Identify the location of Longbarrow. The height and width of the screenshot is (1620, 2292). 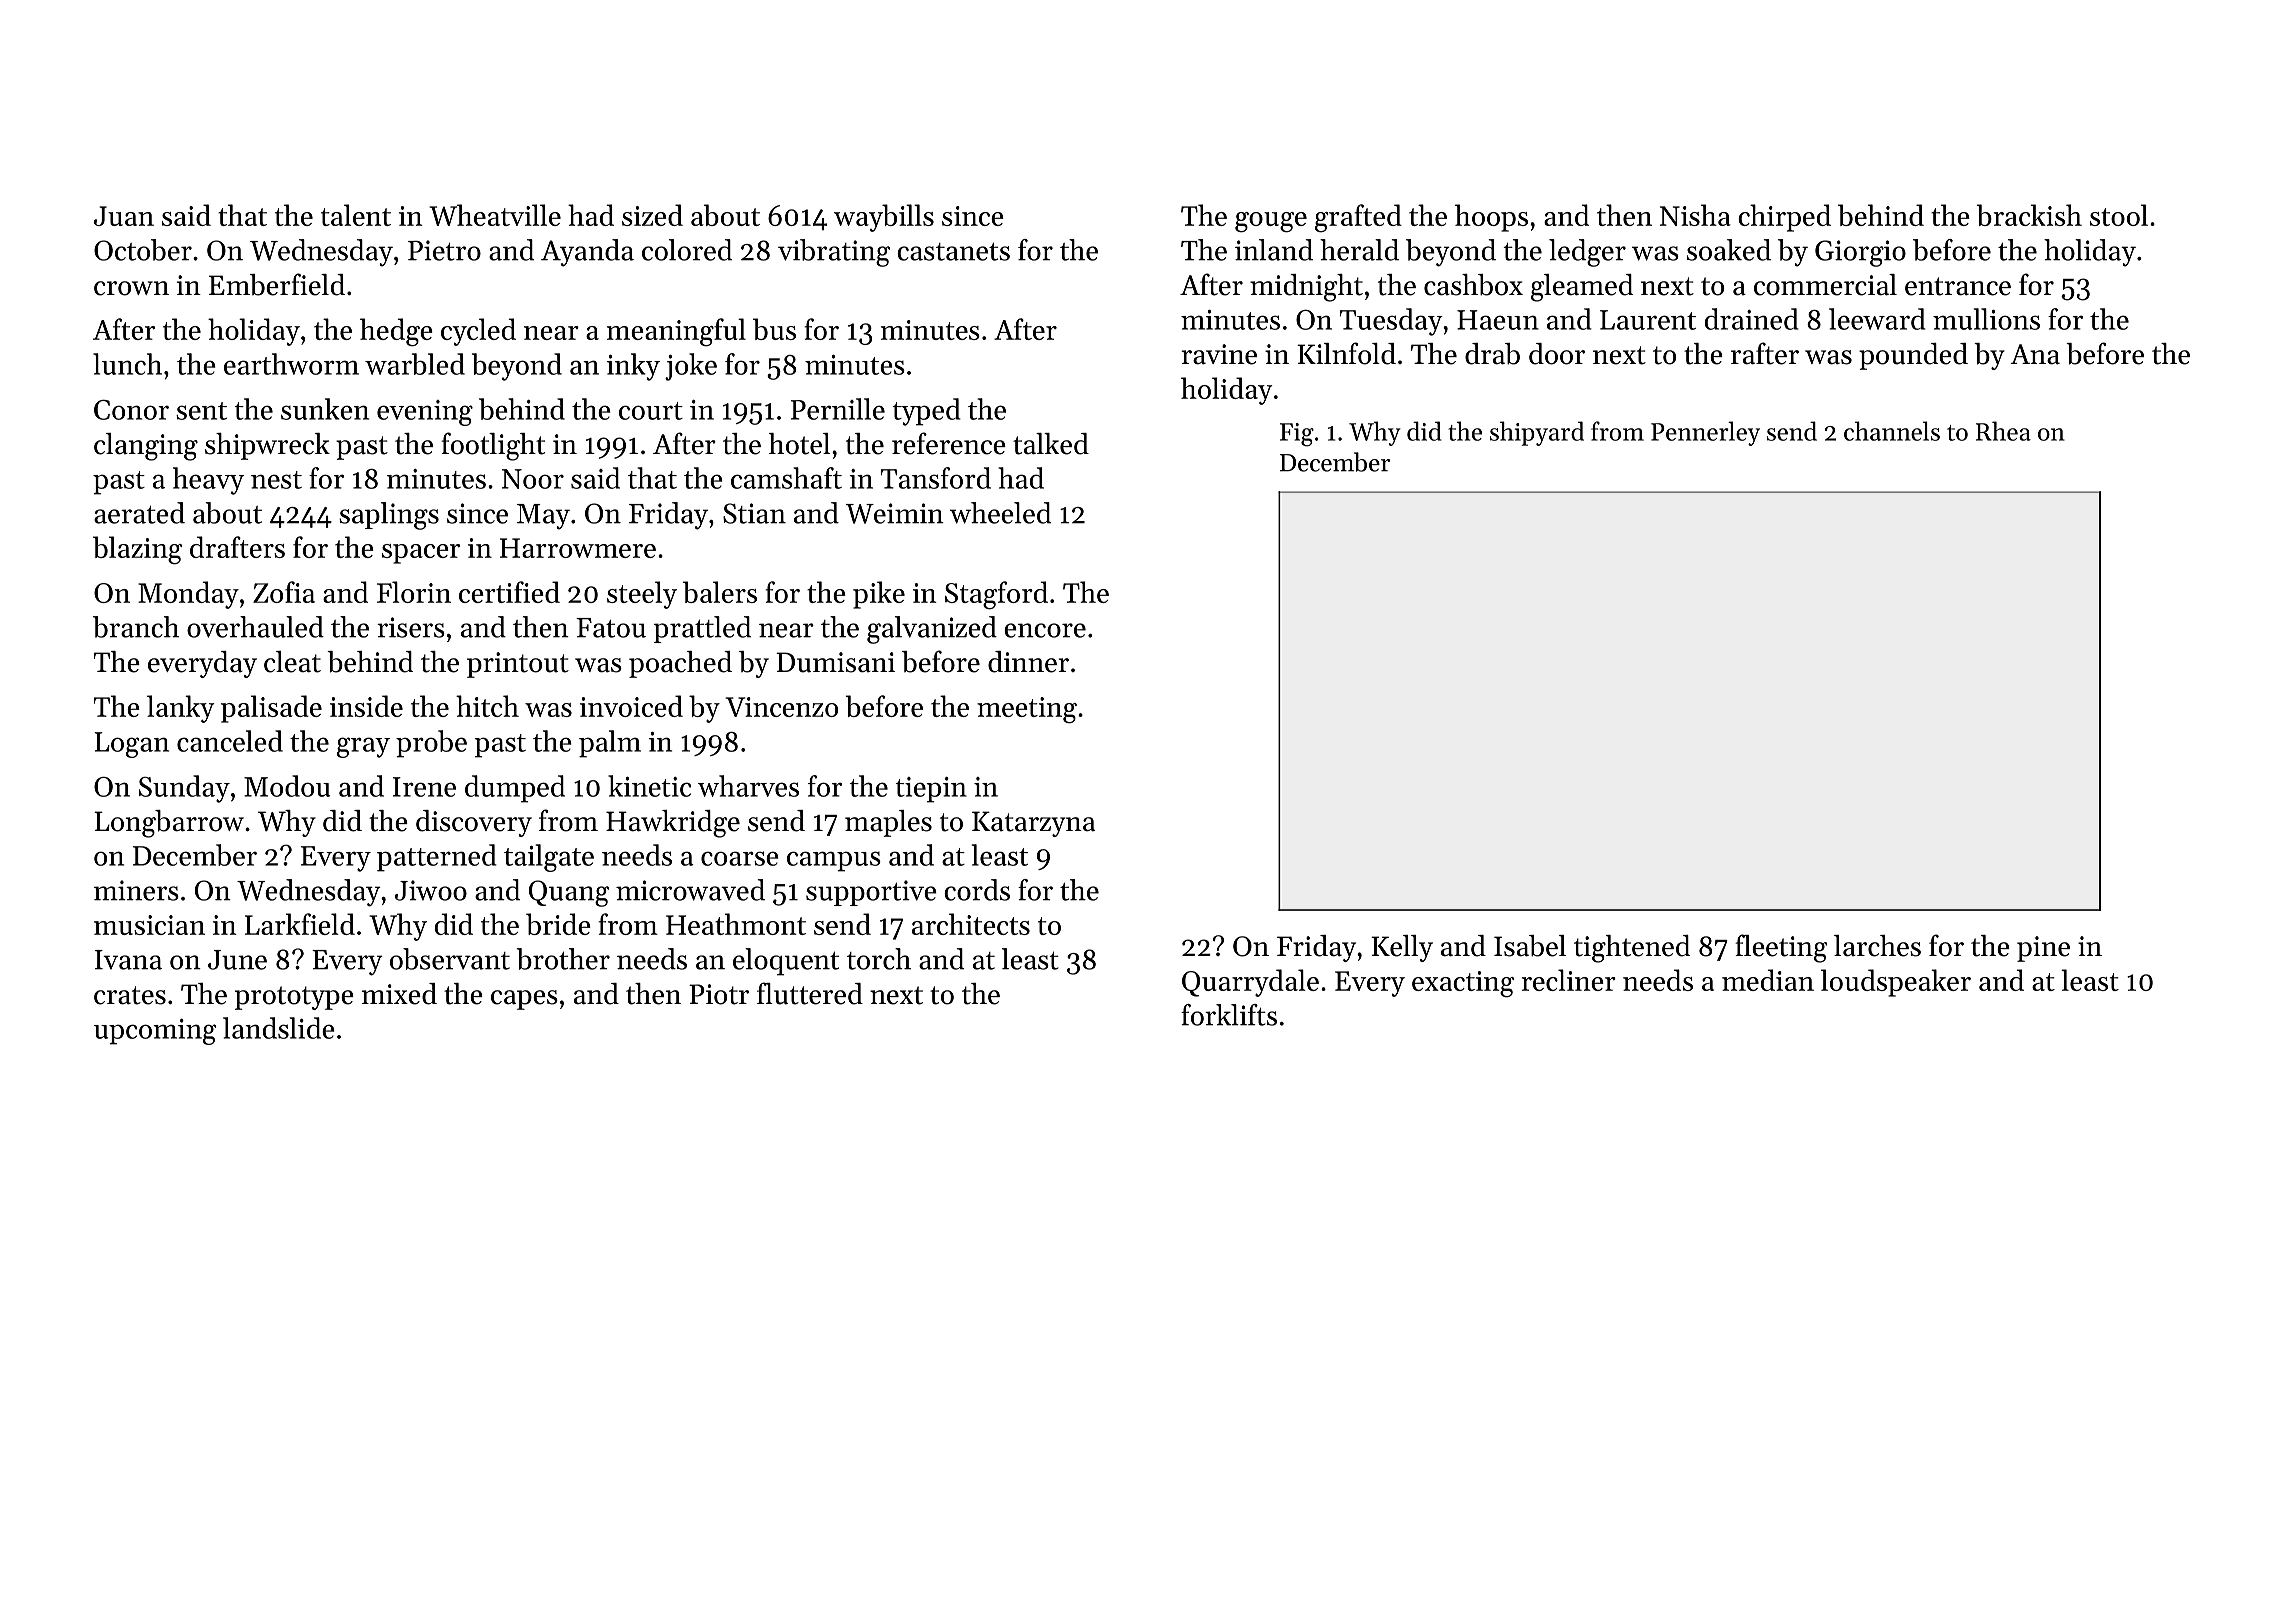
(169, 824).
